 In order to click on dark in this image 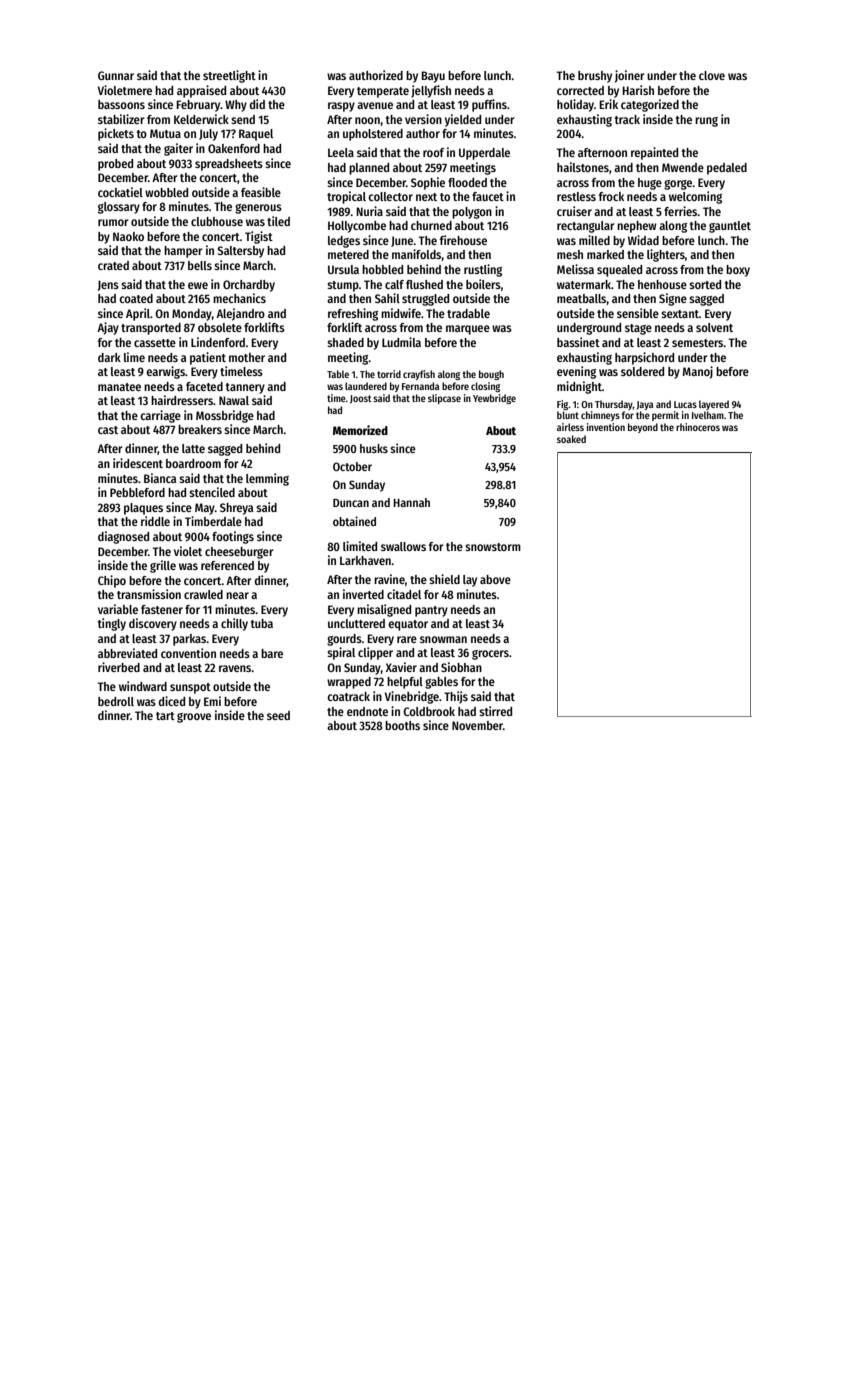, I will do `click(109, 357)`.
